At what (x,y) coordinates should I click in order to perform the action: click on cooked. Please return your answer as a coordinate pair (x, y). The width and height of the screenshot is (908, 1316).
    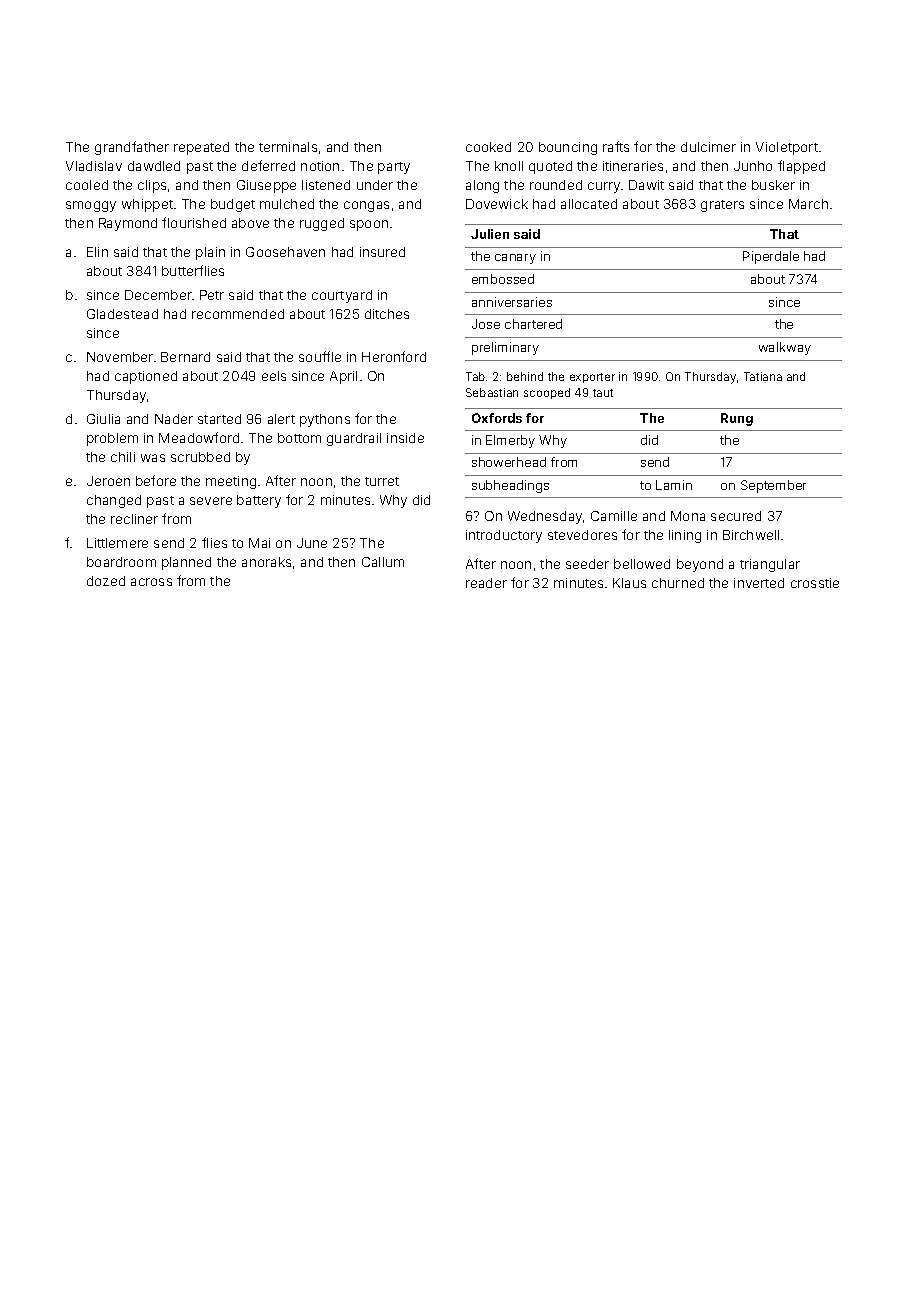
    Looking at the image, I should click on (488, 147).
